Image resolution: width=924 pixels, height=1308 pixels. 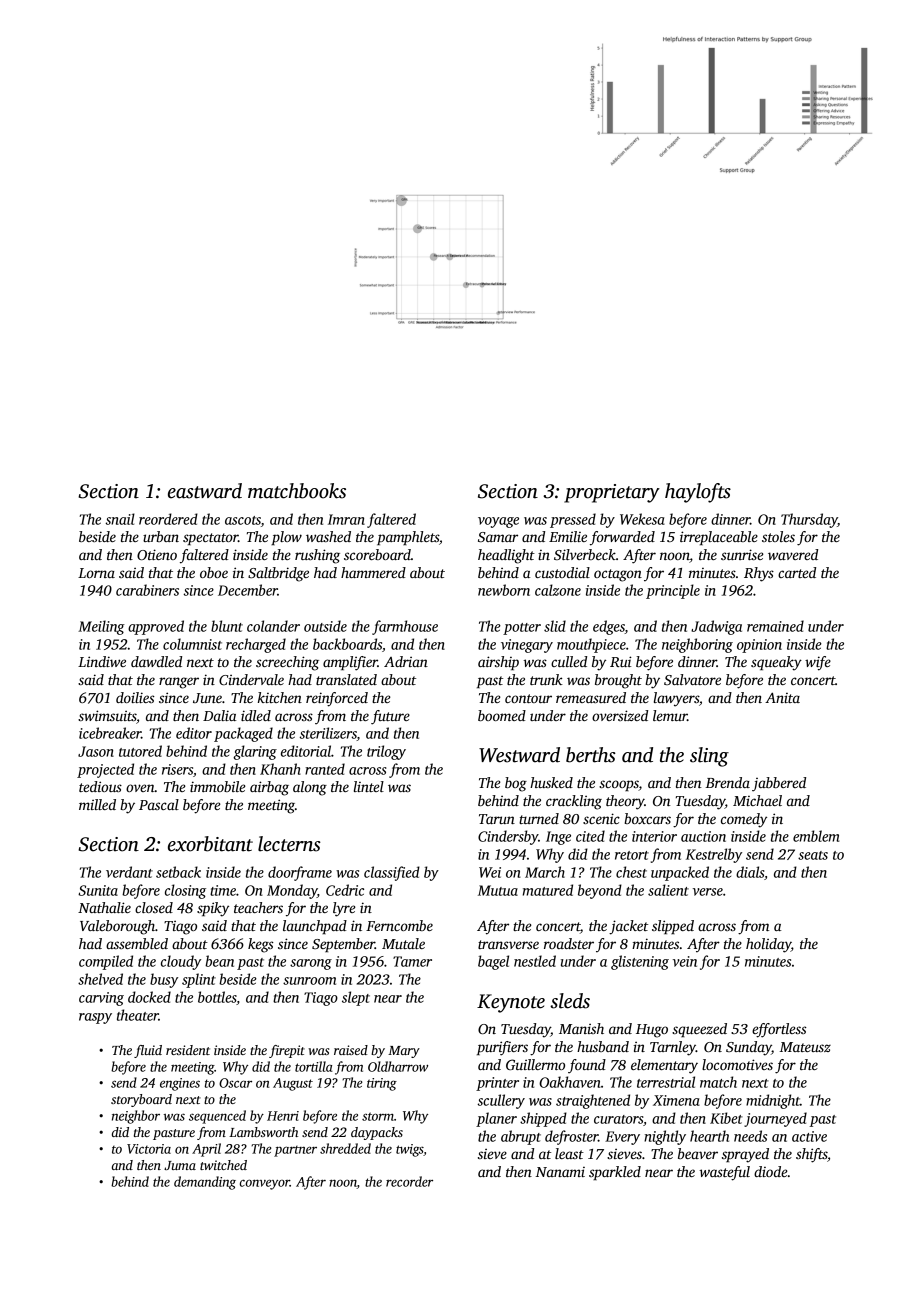 I want to click on closed, so click(x=154, y=907).
